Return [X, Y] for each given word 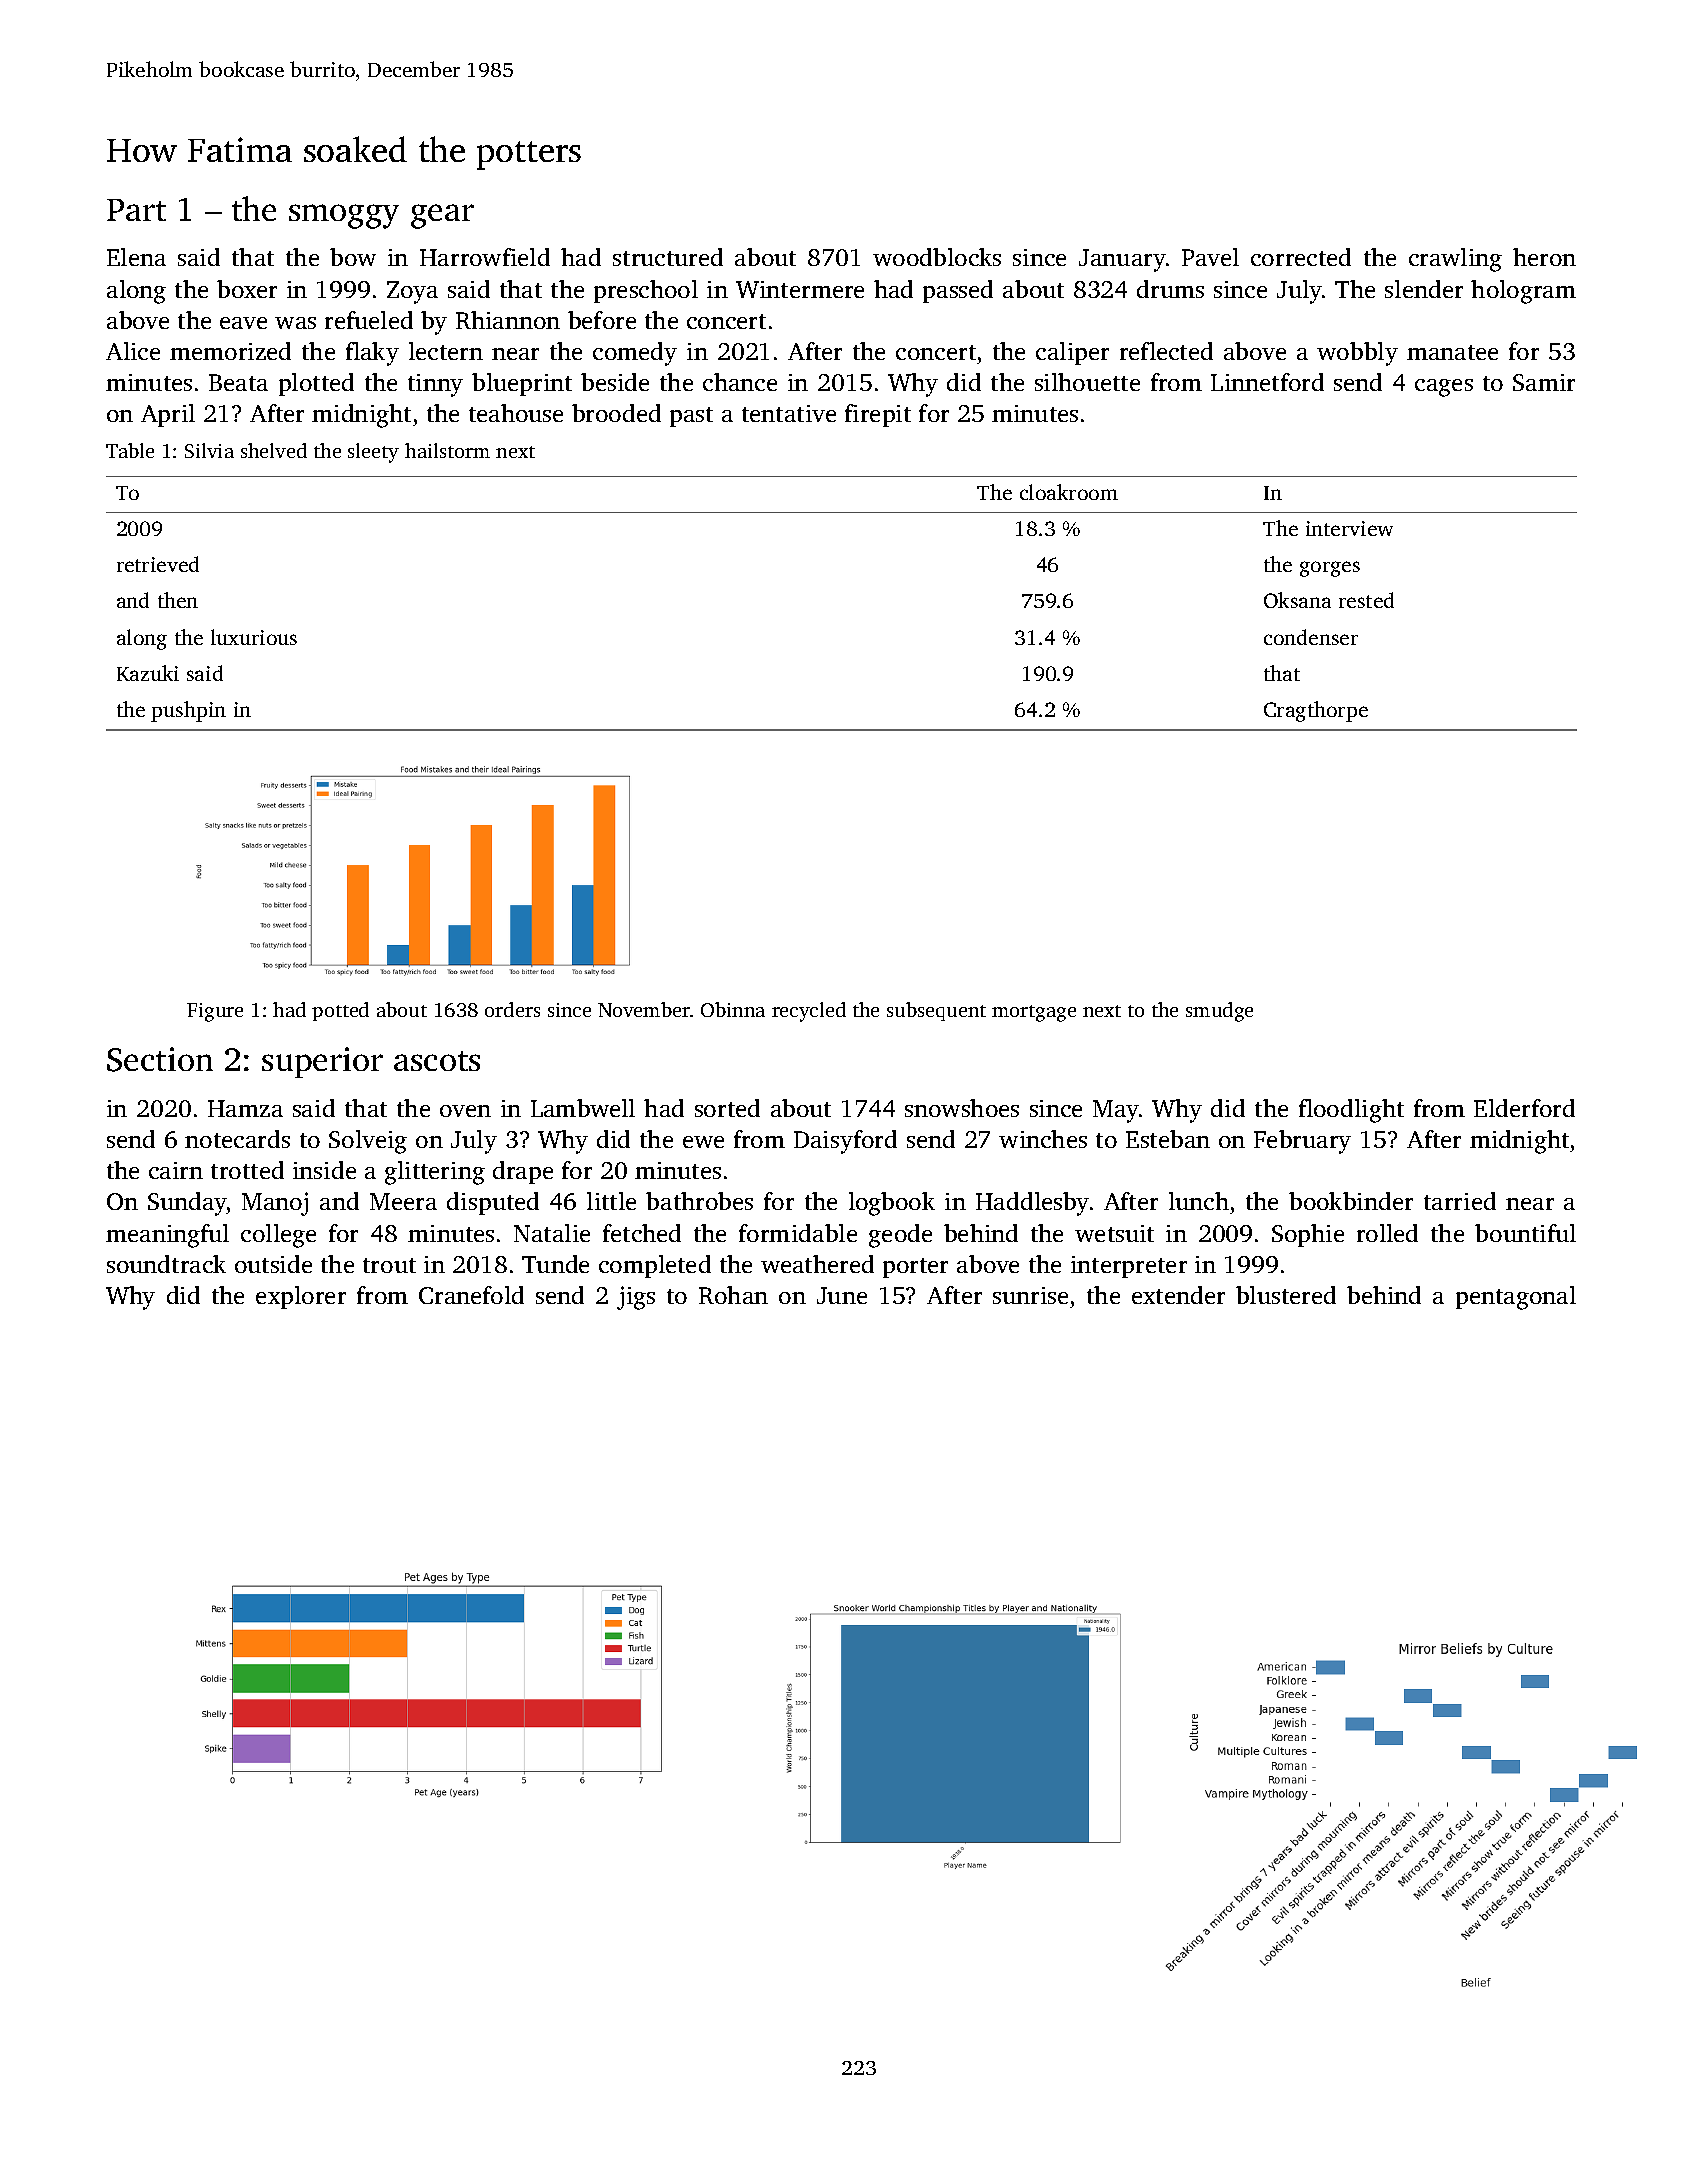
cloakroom [1069, 492]
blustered [1286, 1295]
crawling [1455, 260]
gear [442, 216]
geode [900, 1236]
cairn [176, 1170]
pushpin [188, 711]
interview [1349, 528]
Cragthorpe [1316, 711]
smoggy [344, 216]
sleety [373, 453]
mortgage [1034, 1013]
